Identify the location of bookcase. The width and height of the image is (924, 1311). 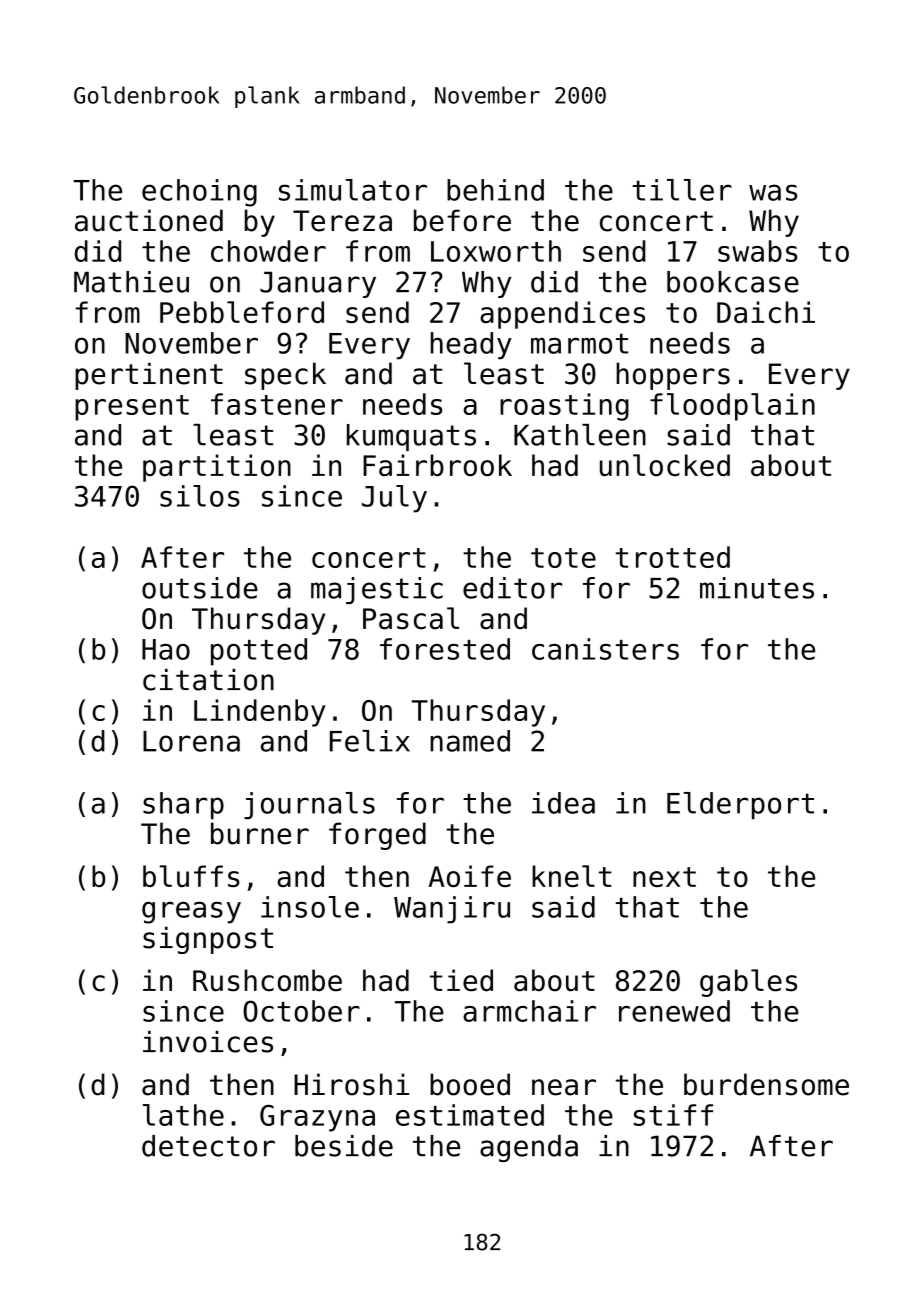
(733, 282).
